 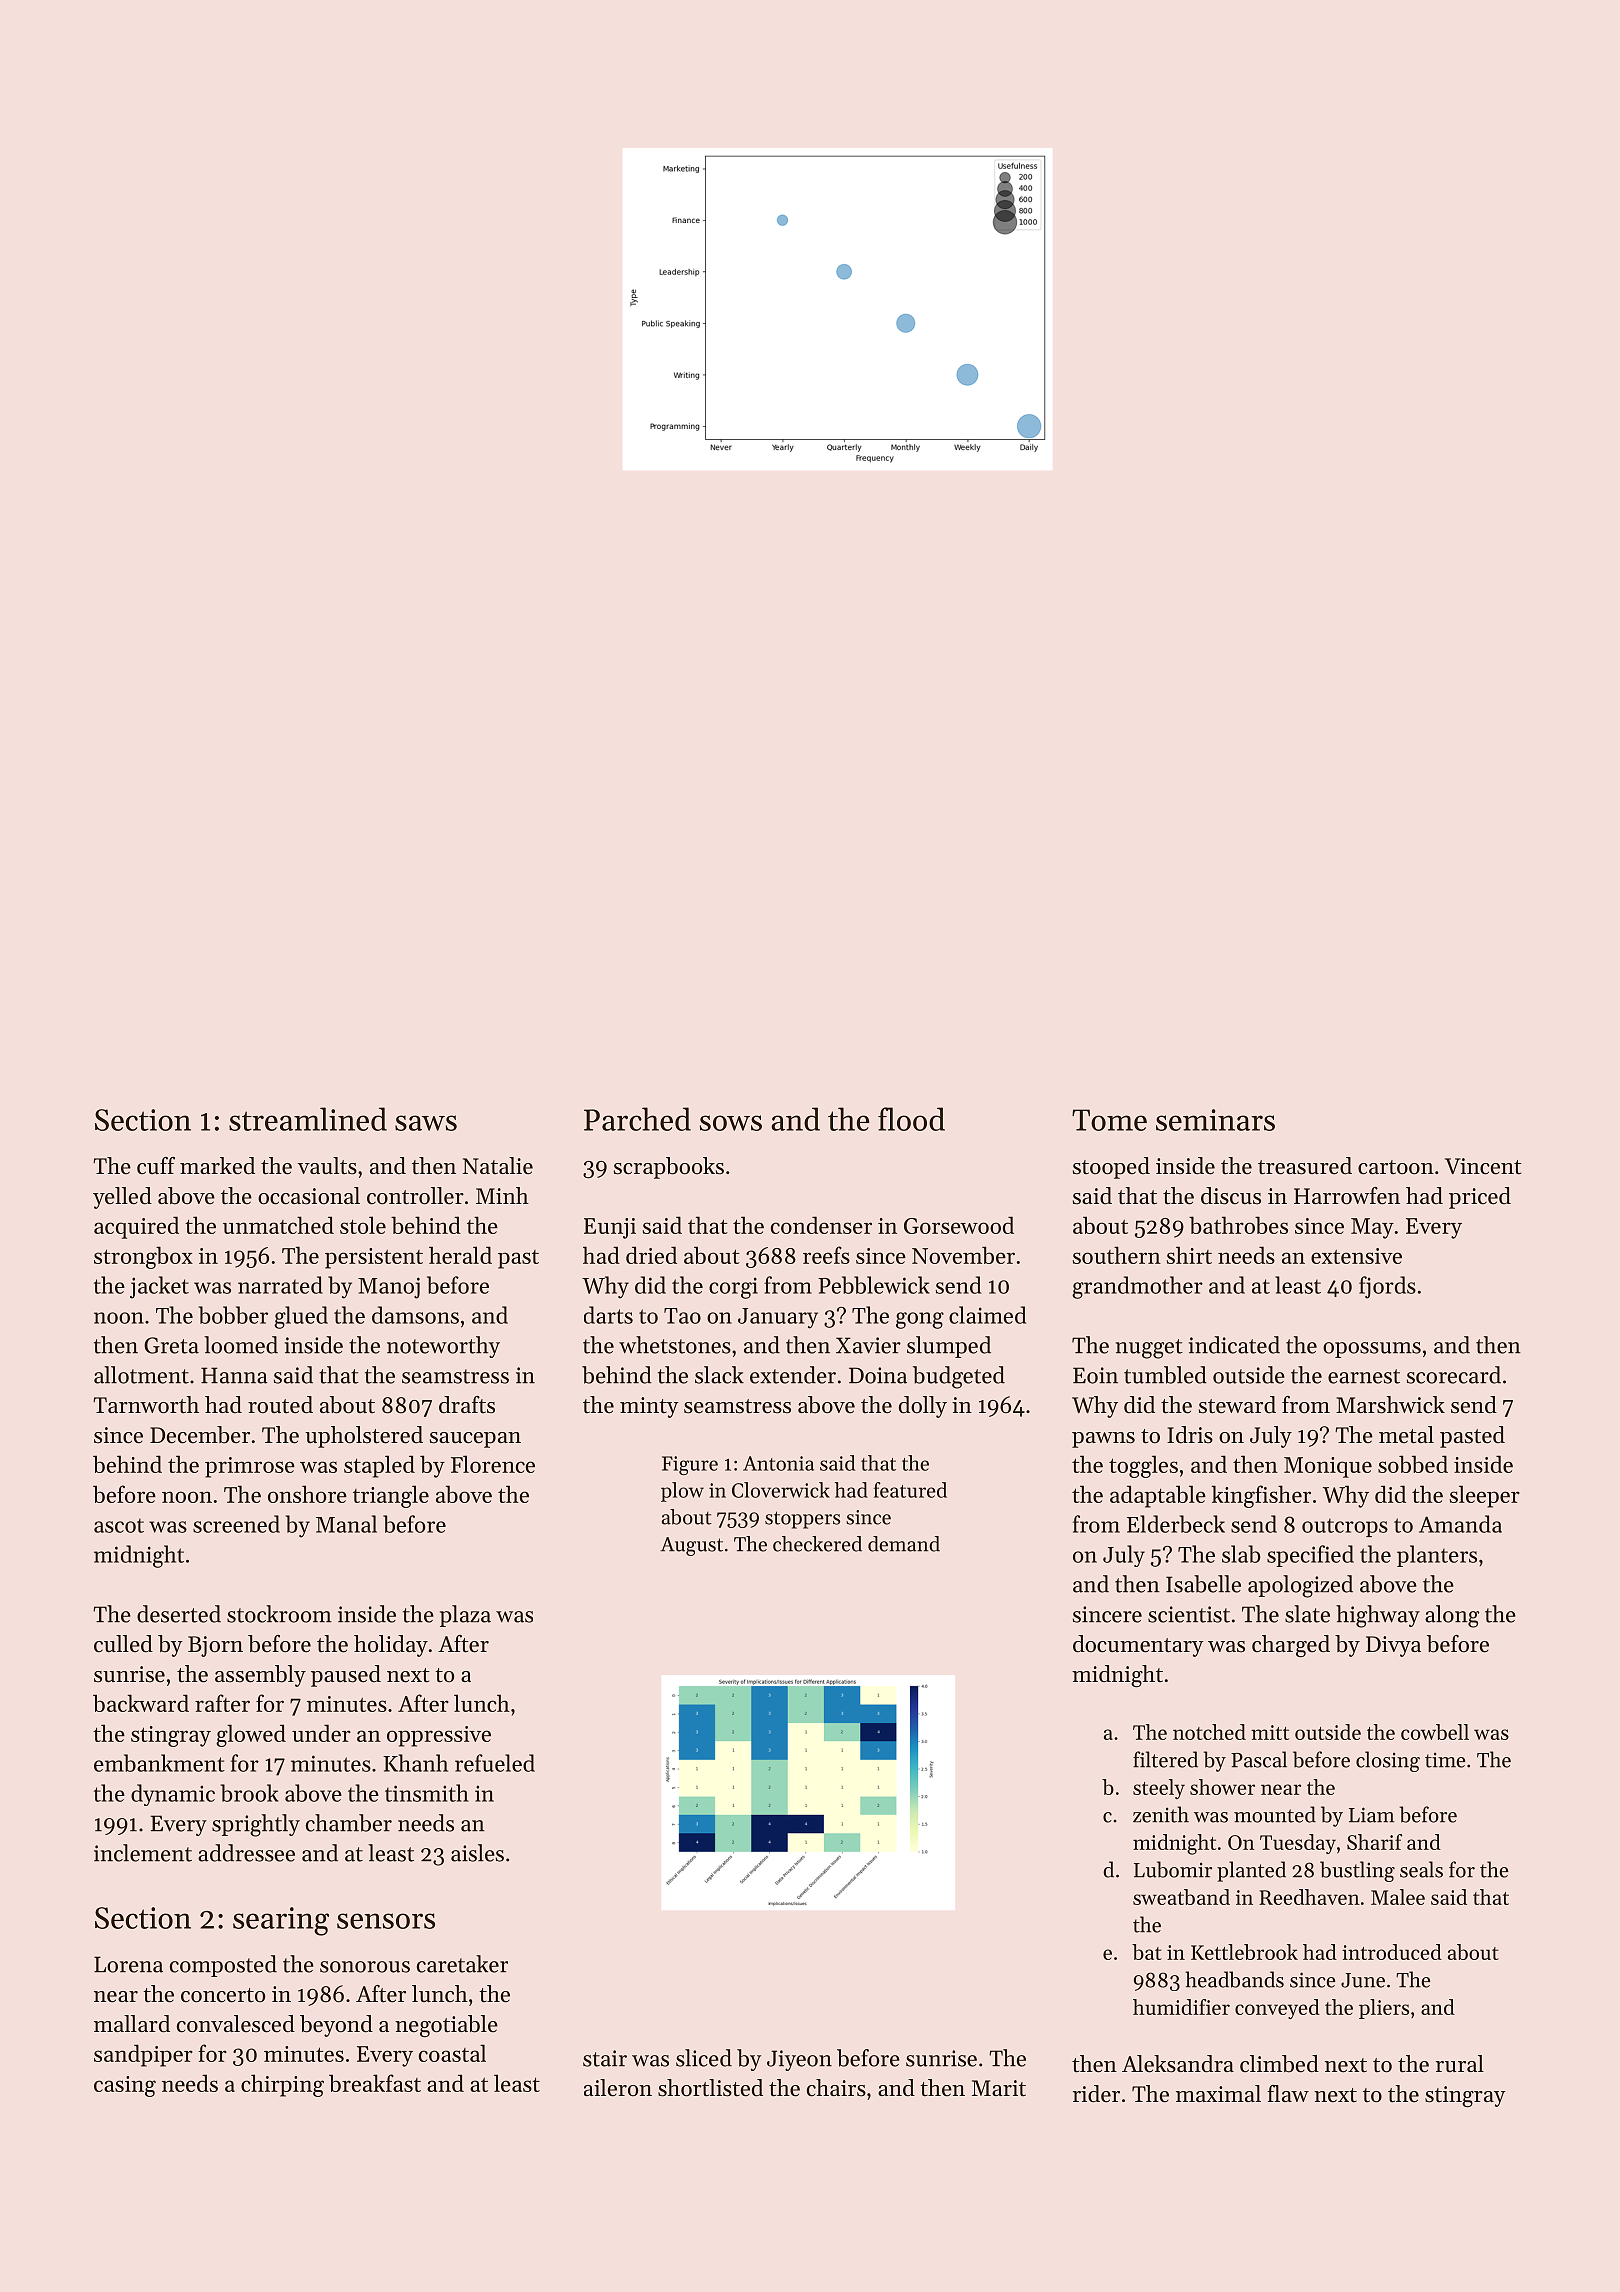 I want to click on flaw, so click(x=1288, y=2093).
